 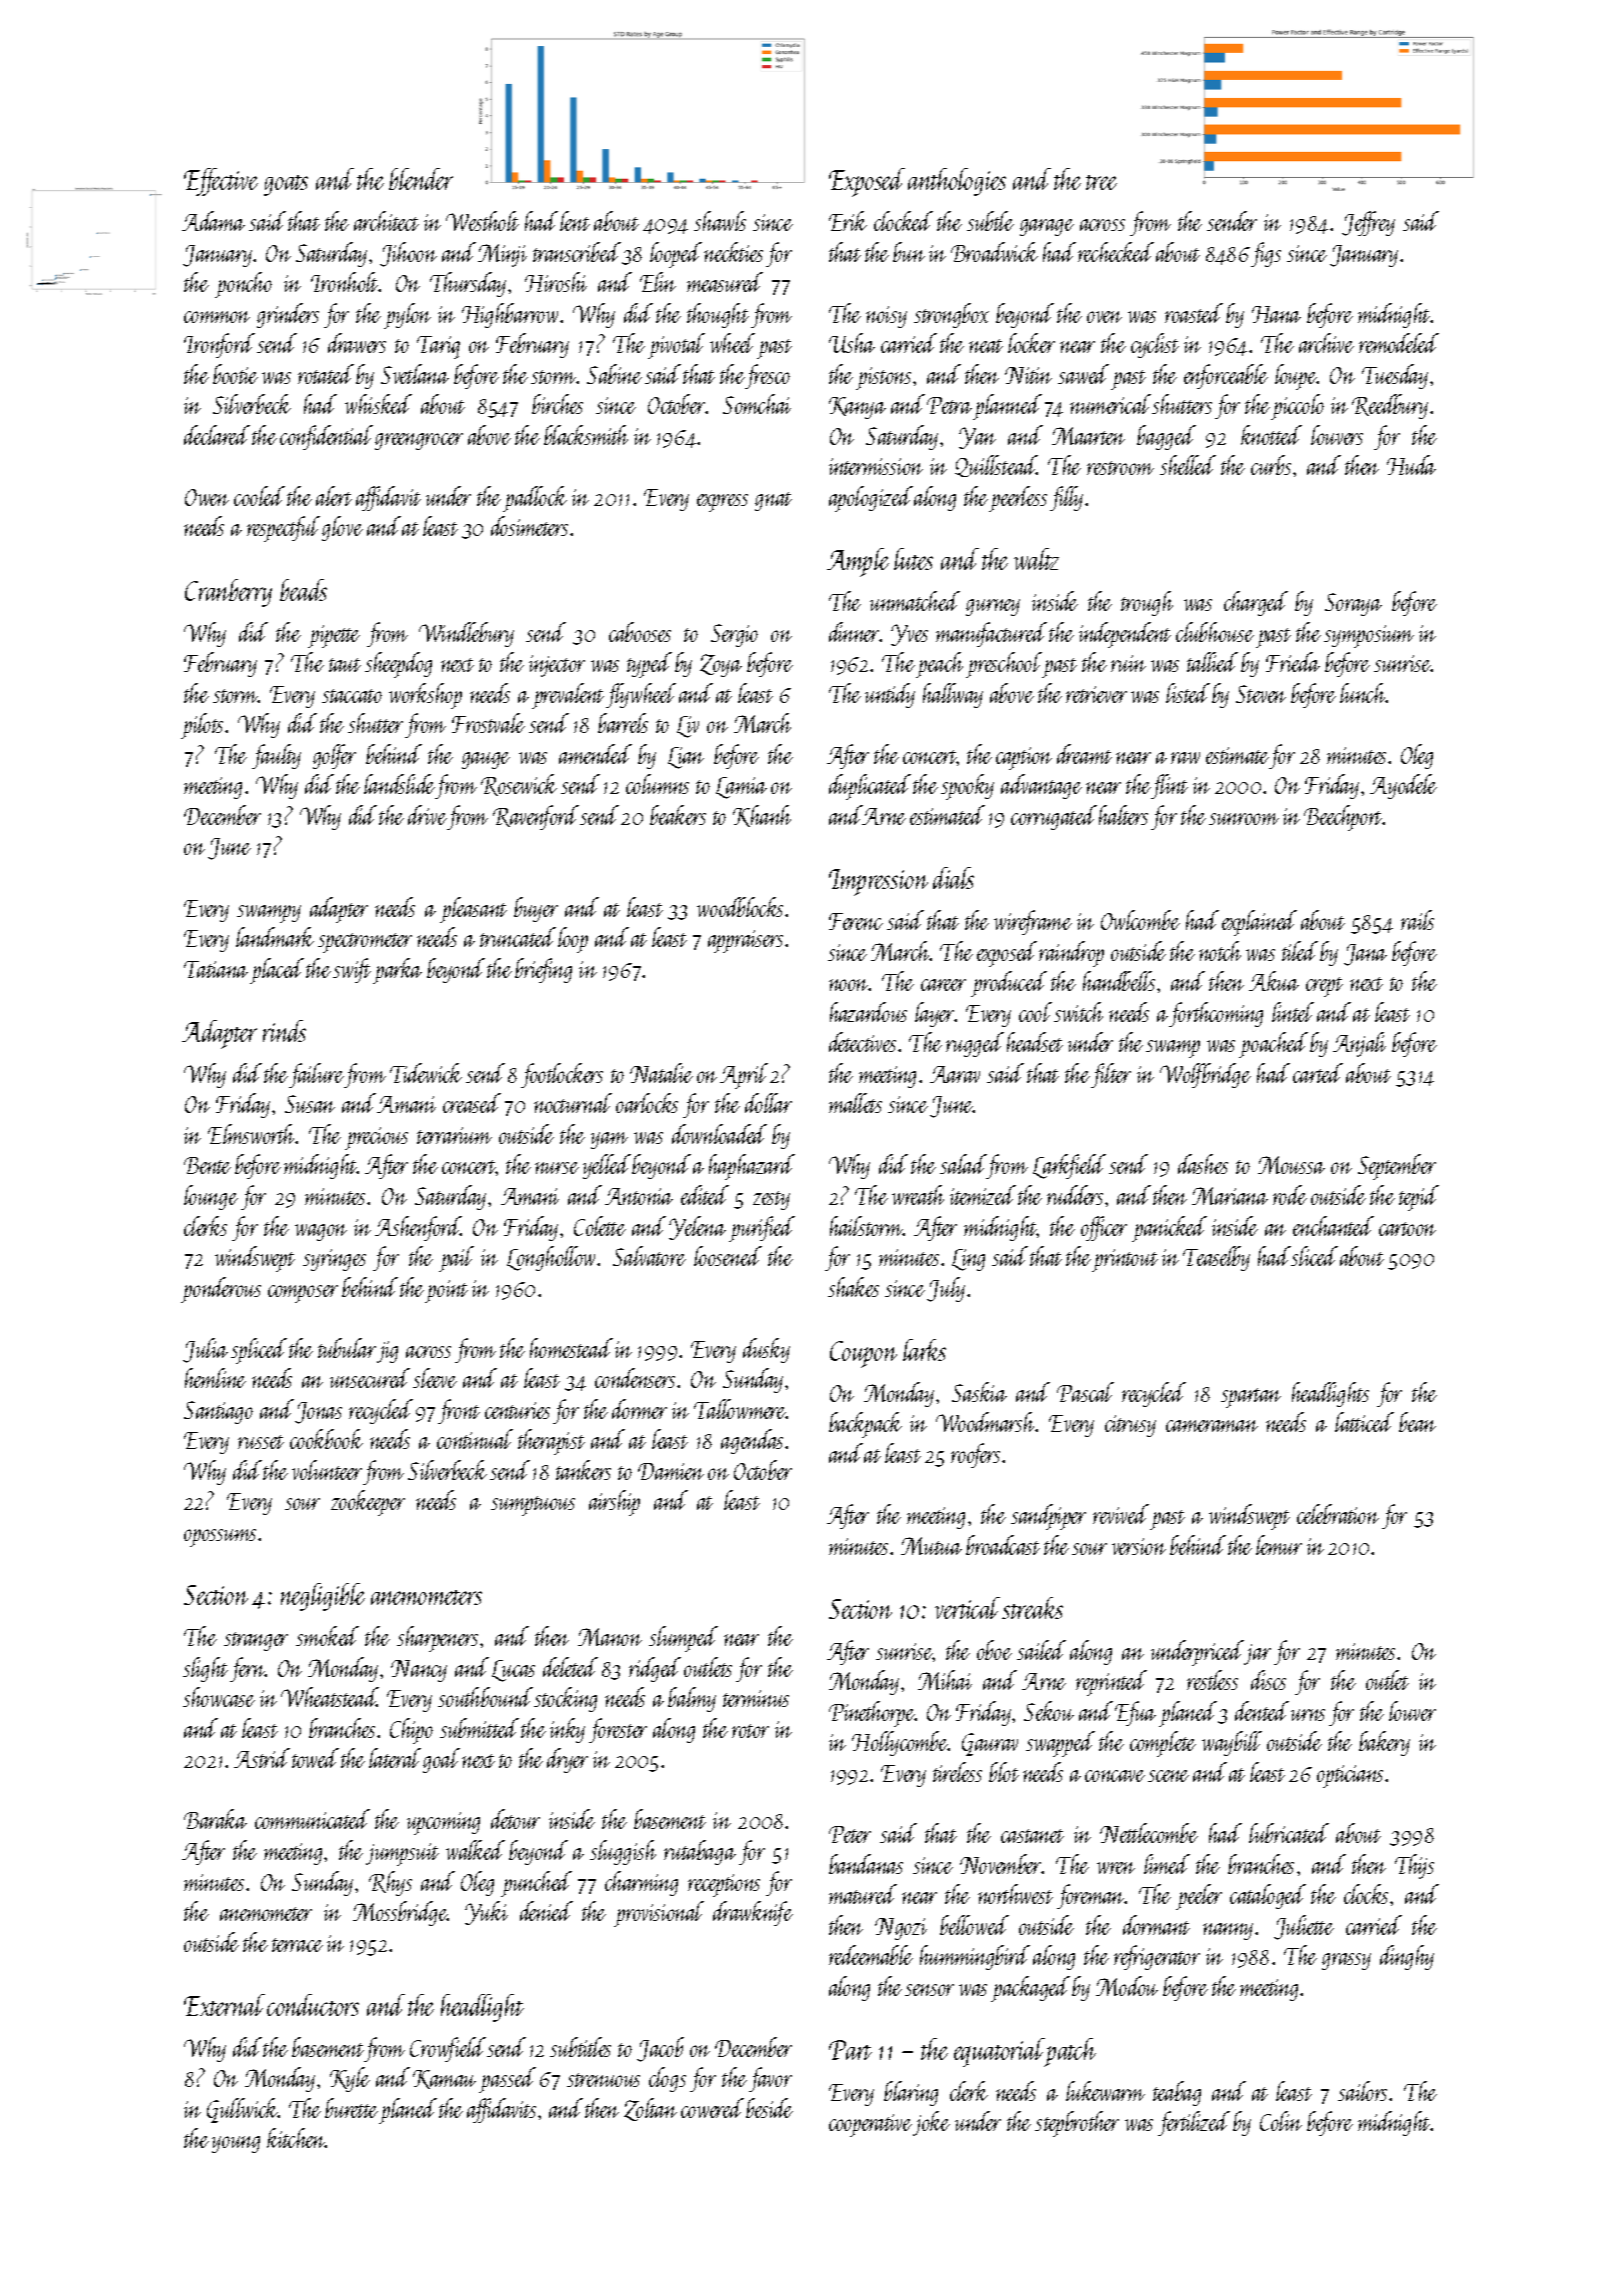 I want to click on tireless, so click(x=957, y=1772).
